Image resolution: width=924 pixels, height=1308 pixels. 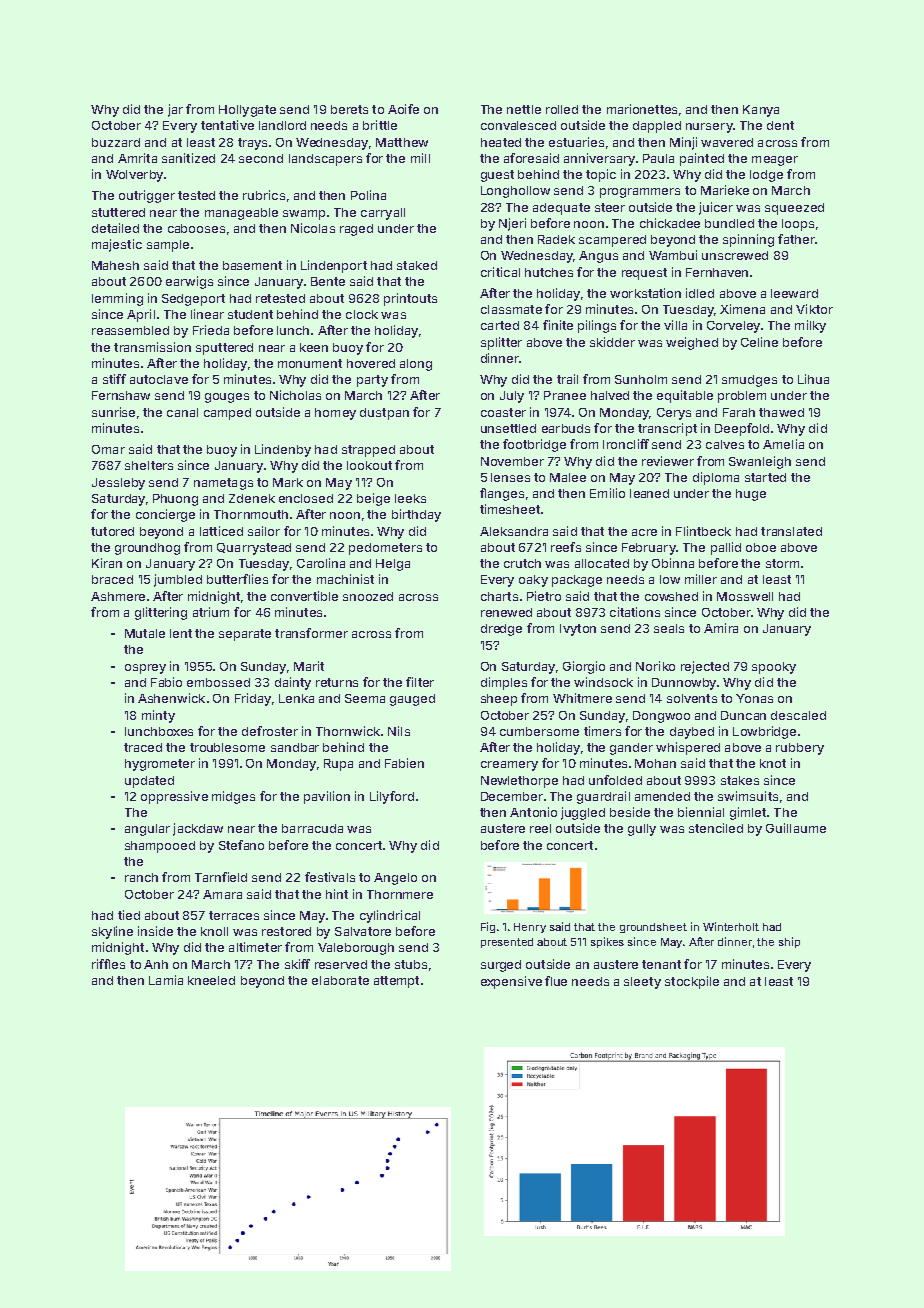 I want to click on unfolded, so click(x=615, y=780).
